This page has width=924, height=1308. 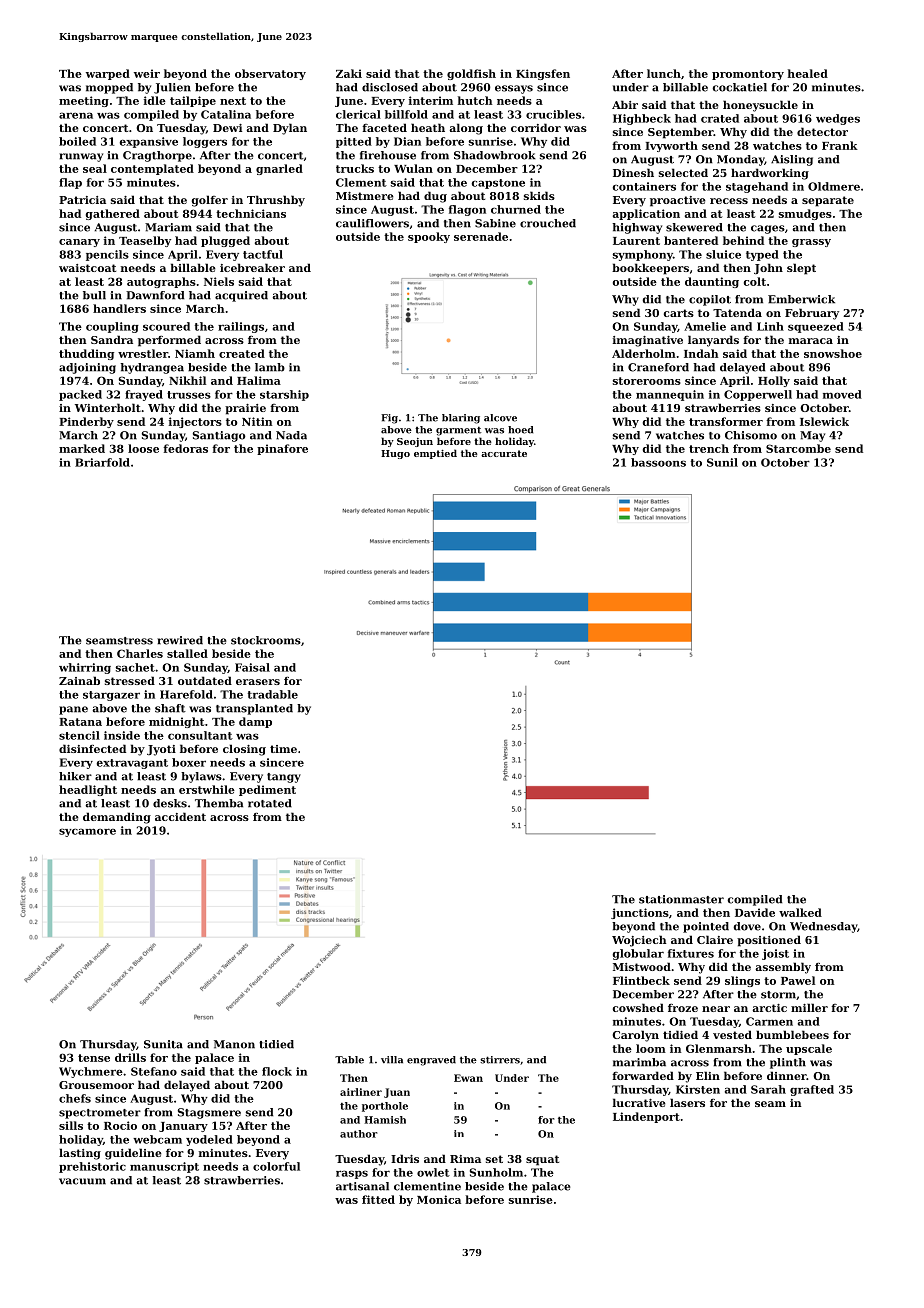 What do you see at coordinates (163, 1044) in the page?
I see `Sunita` at bounding box center [163, 1044].
